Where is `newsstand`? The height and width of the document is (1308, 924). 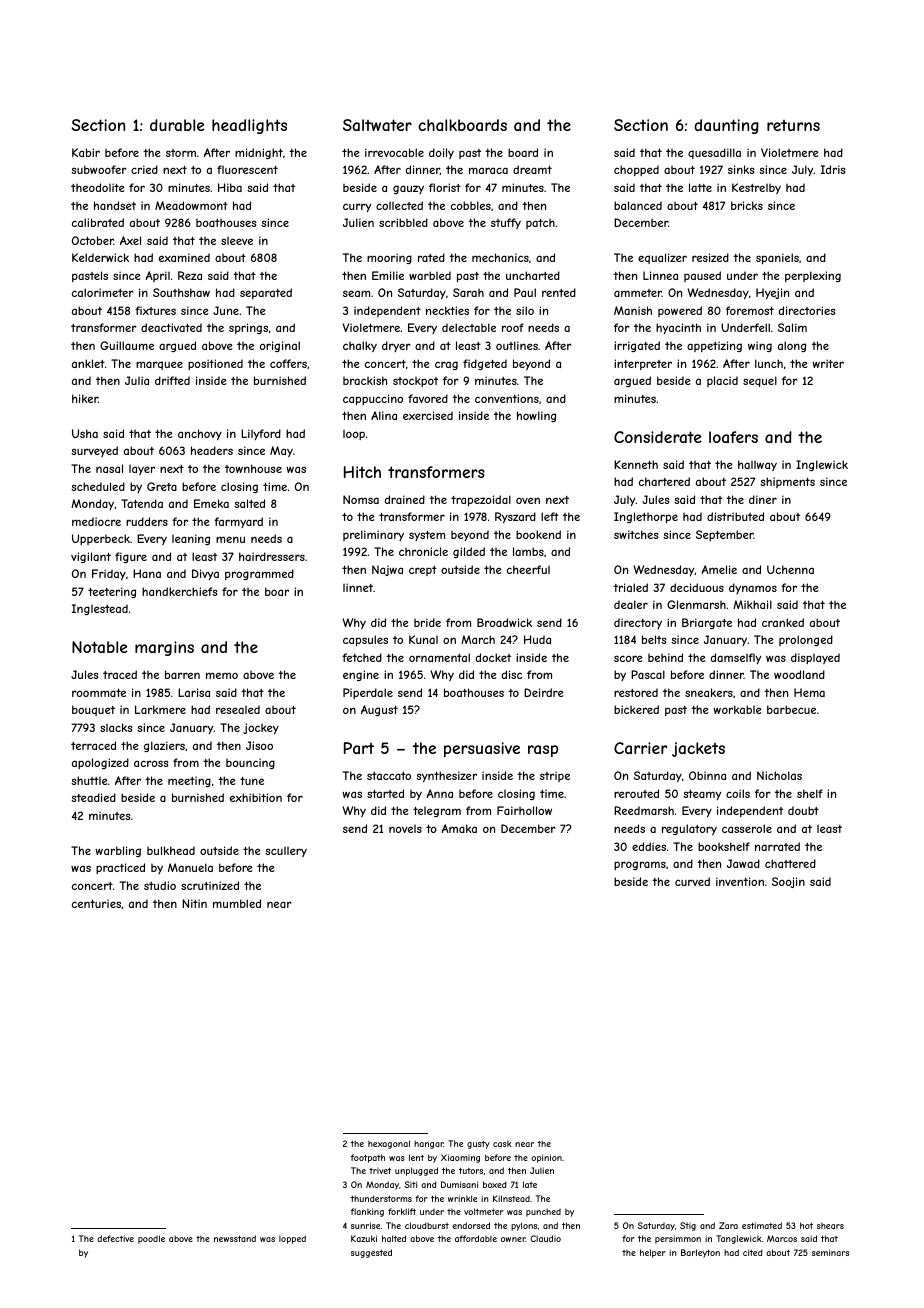
newsstand is located at coordinates (235, 1238).
